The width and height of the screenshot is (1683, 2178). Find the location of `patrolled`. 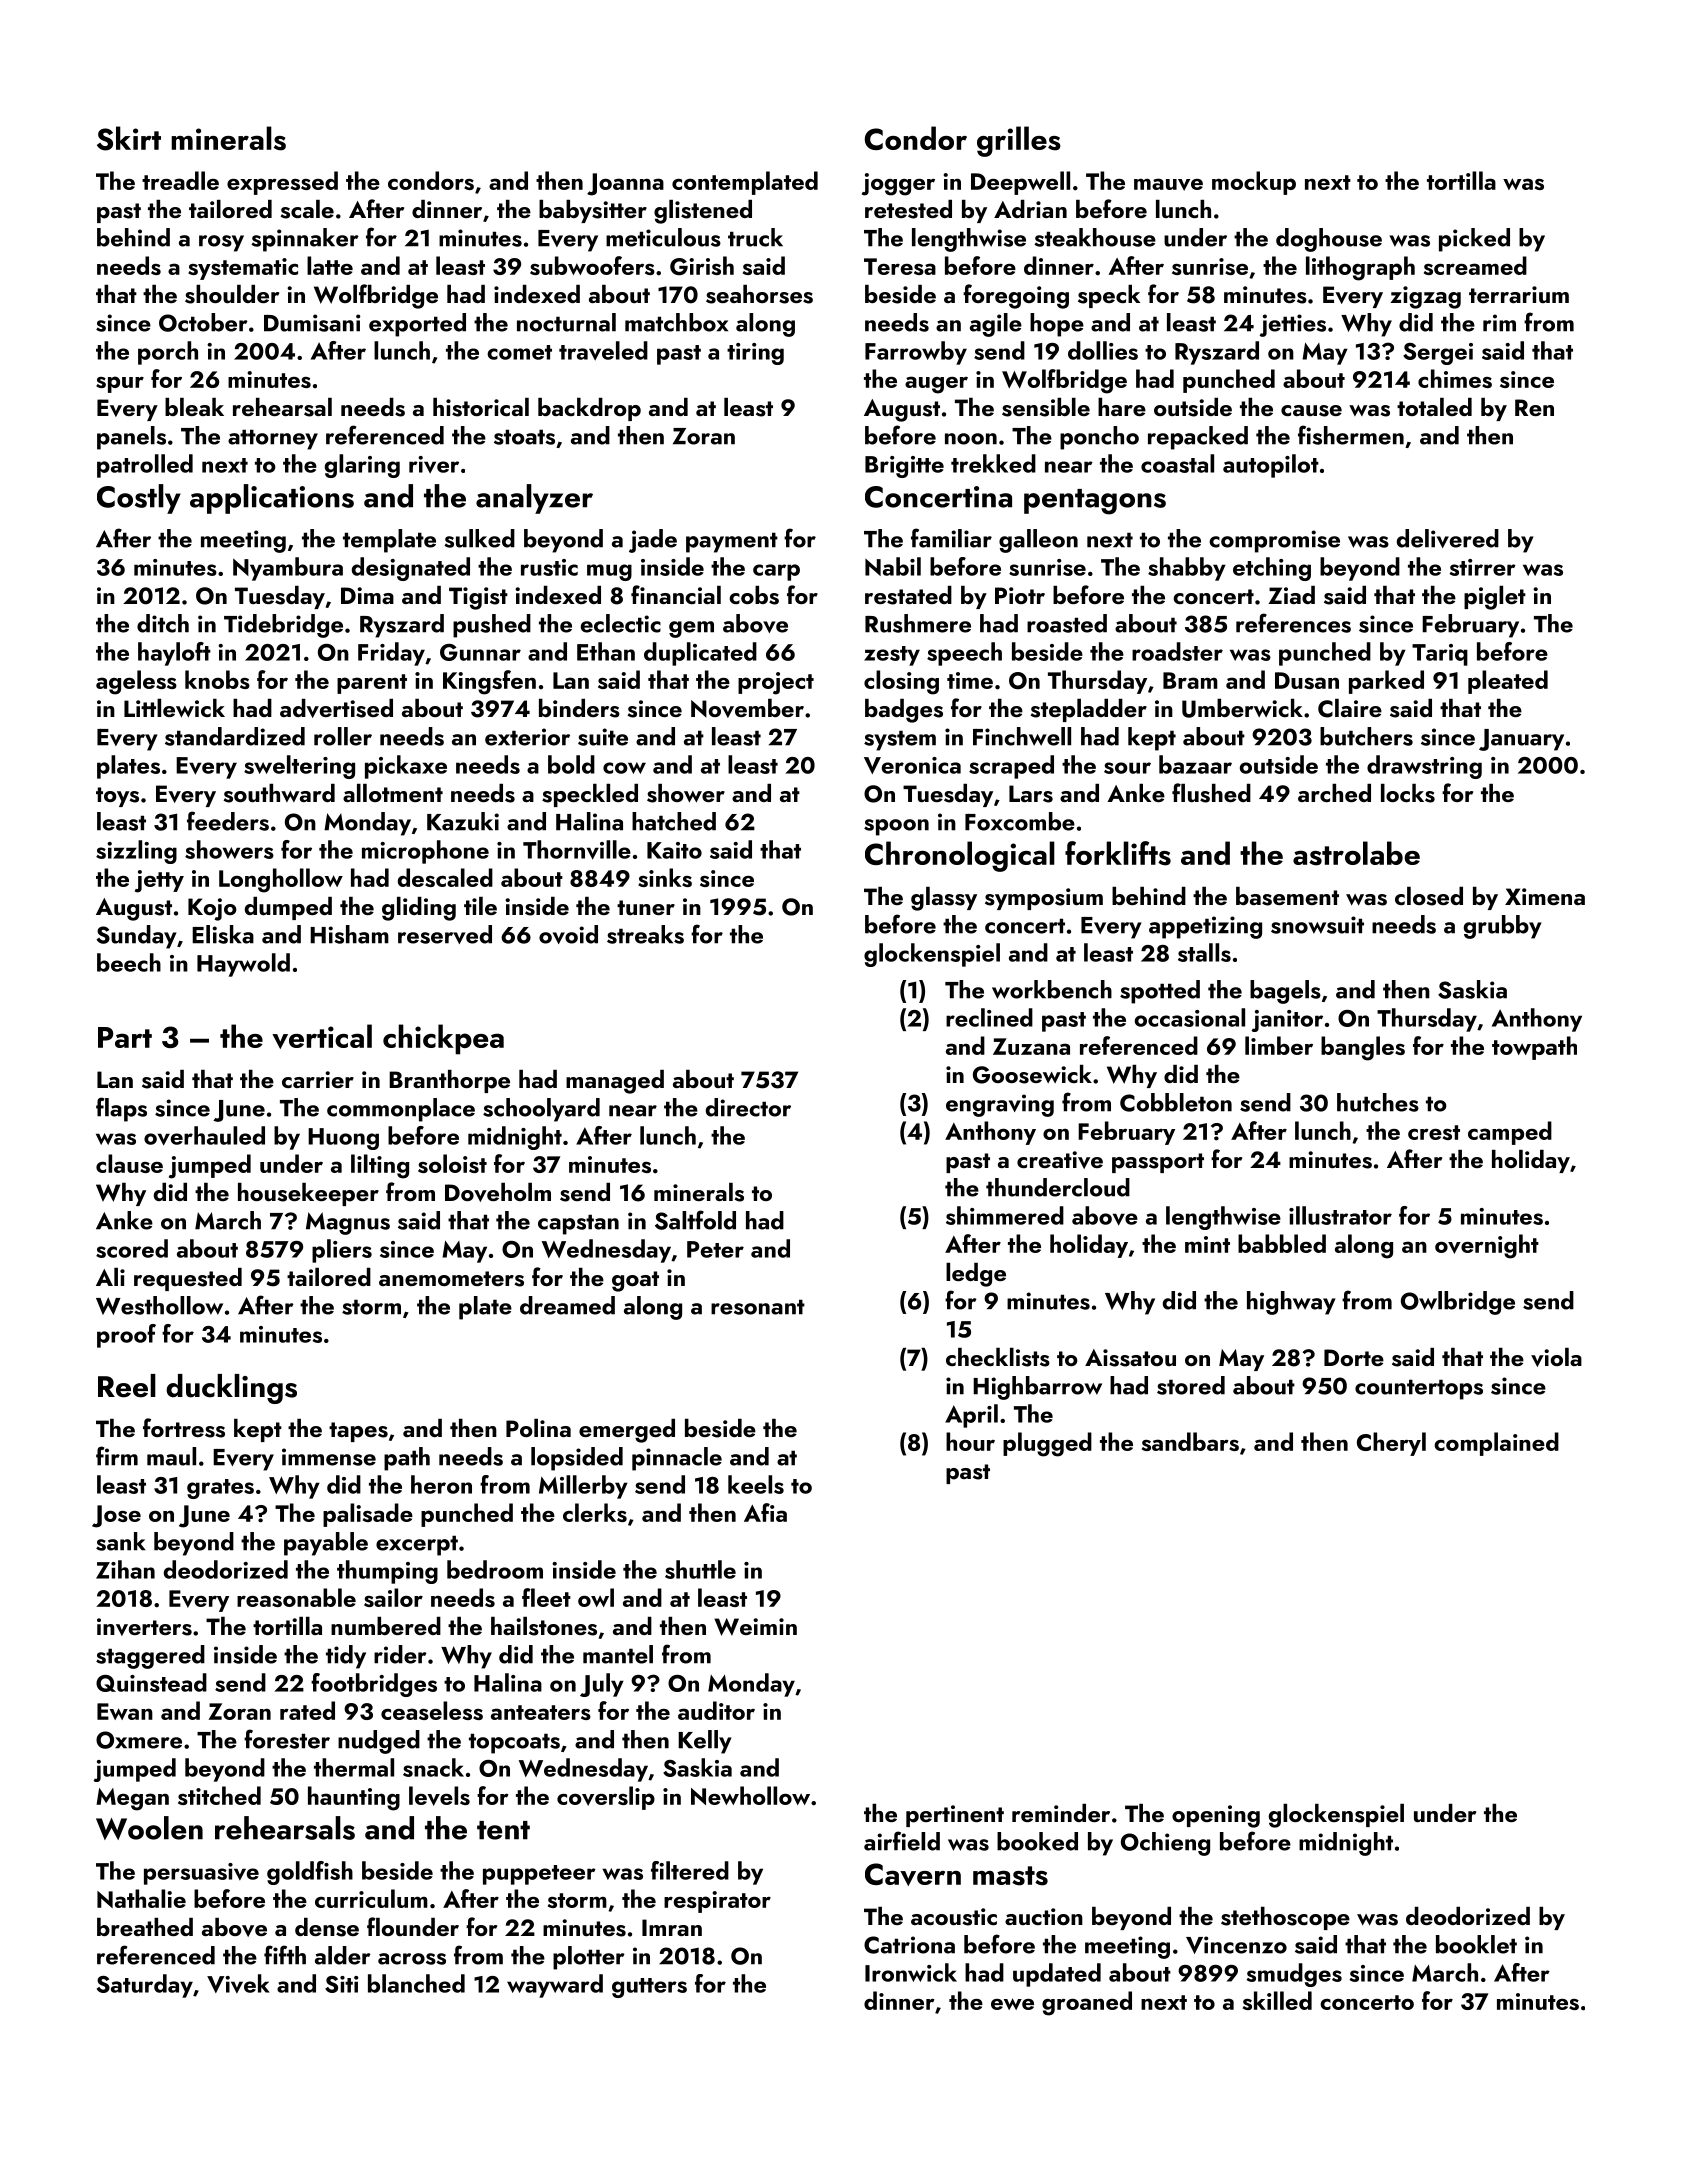

patrolled is located at coordinates (145, 466).
